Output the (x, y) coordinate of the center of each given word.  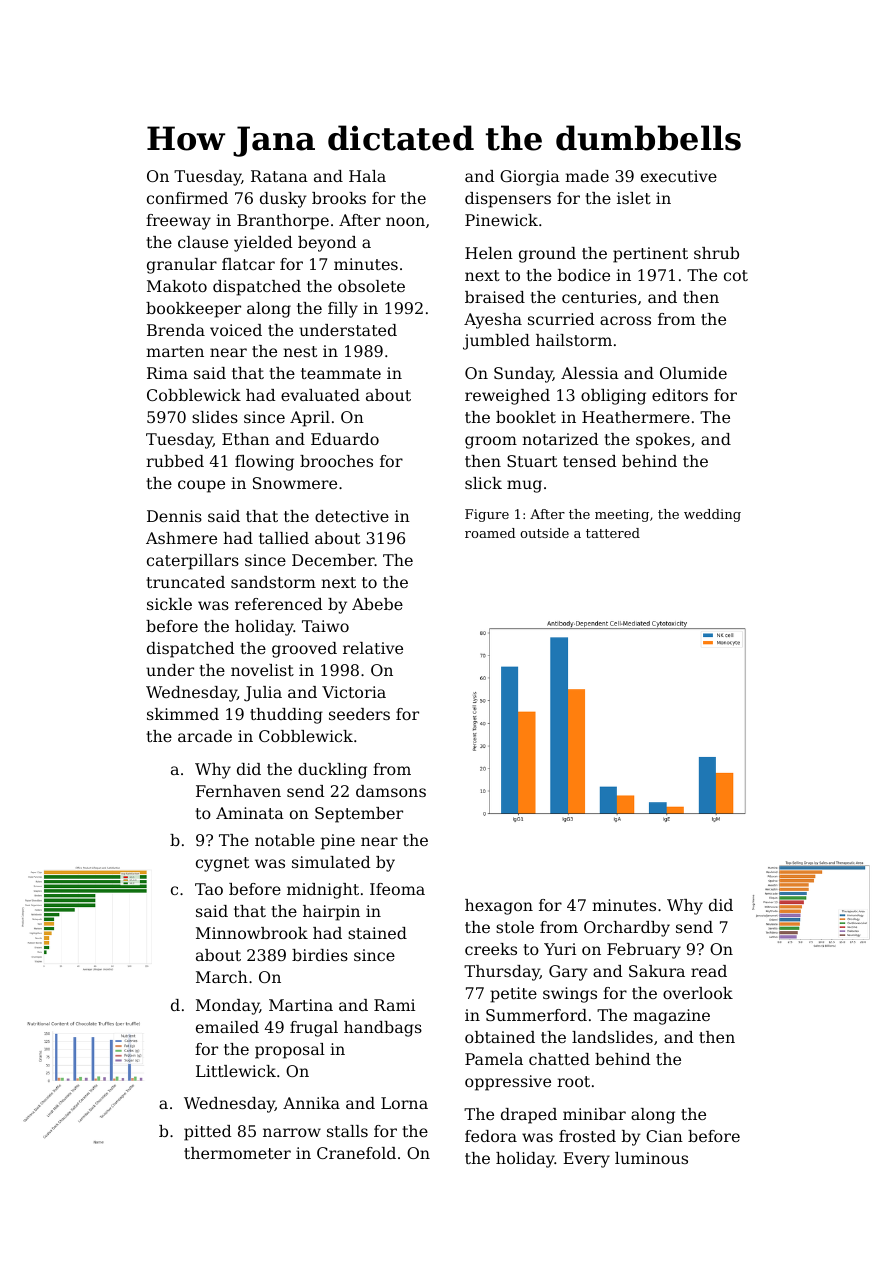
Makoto (177, 286)
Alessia (590, 373)
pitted (207, 1133)
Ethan (246, 439)
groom (491, 442)
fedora (491, 1136)
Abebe (377, 604)
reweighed (507, 397)
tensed (589, 461)
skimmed (183, 714)
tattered (613, 533)
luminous (651, 1158)
